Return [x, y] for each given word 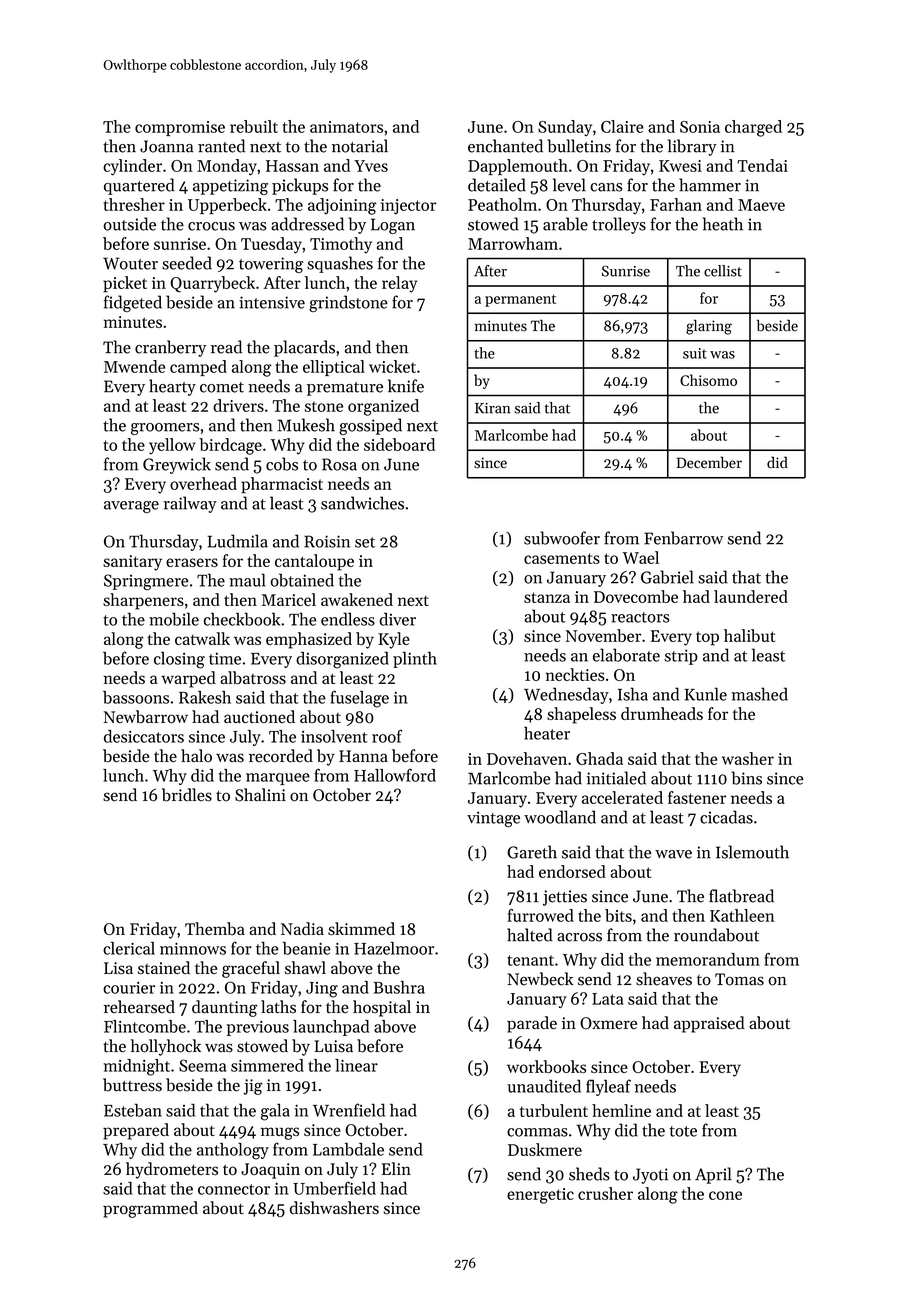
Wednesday [566, 695]
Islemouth [752, 852]
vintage [493, 819]
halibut [749, 635]
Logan [393, 226]
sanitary [132, 563]
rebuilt [254, 126]
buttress [132, 1085]
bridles [187, 795]
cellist [723, 271]
